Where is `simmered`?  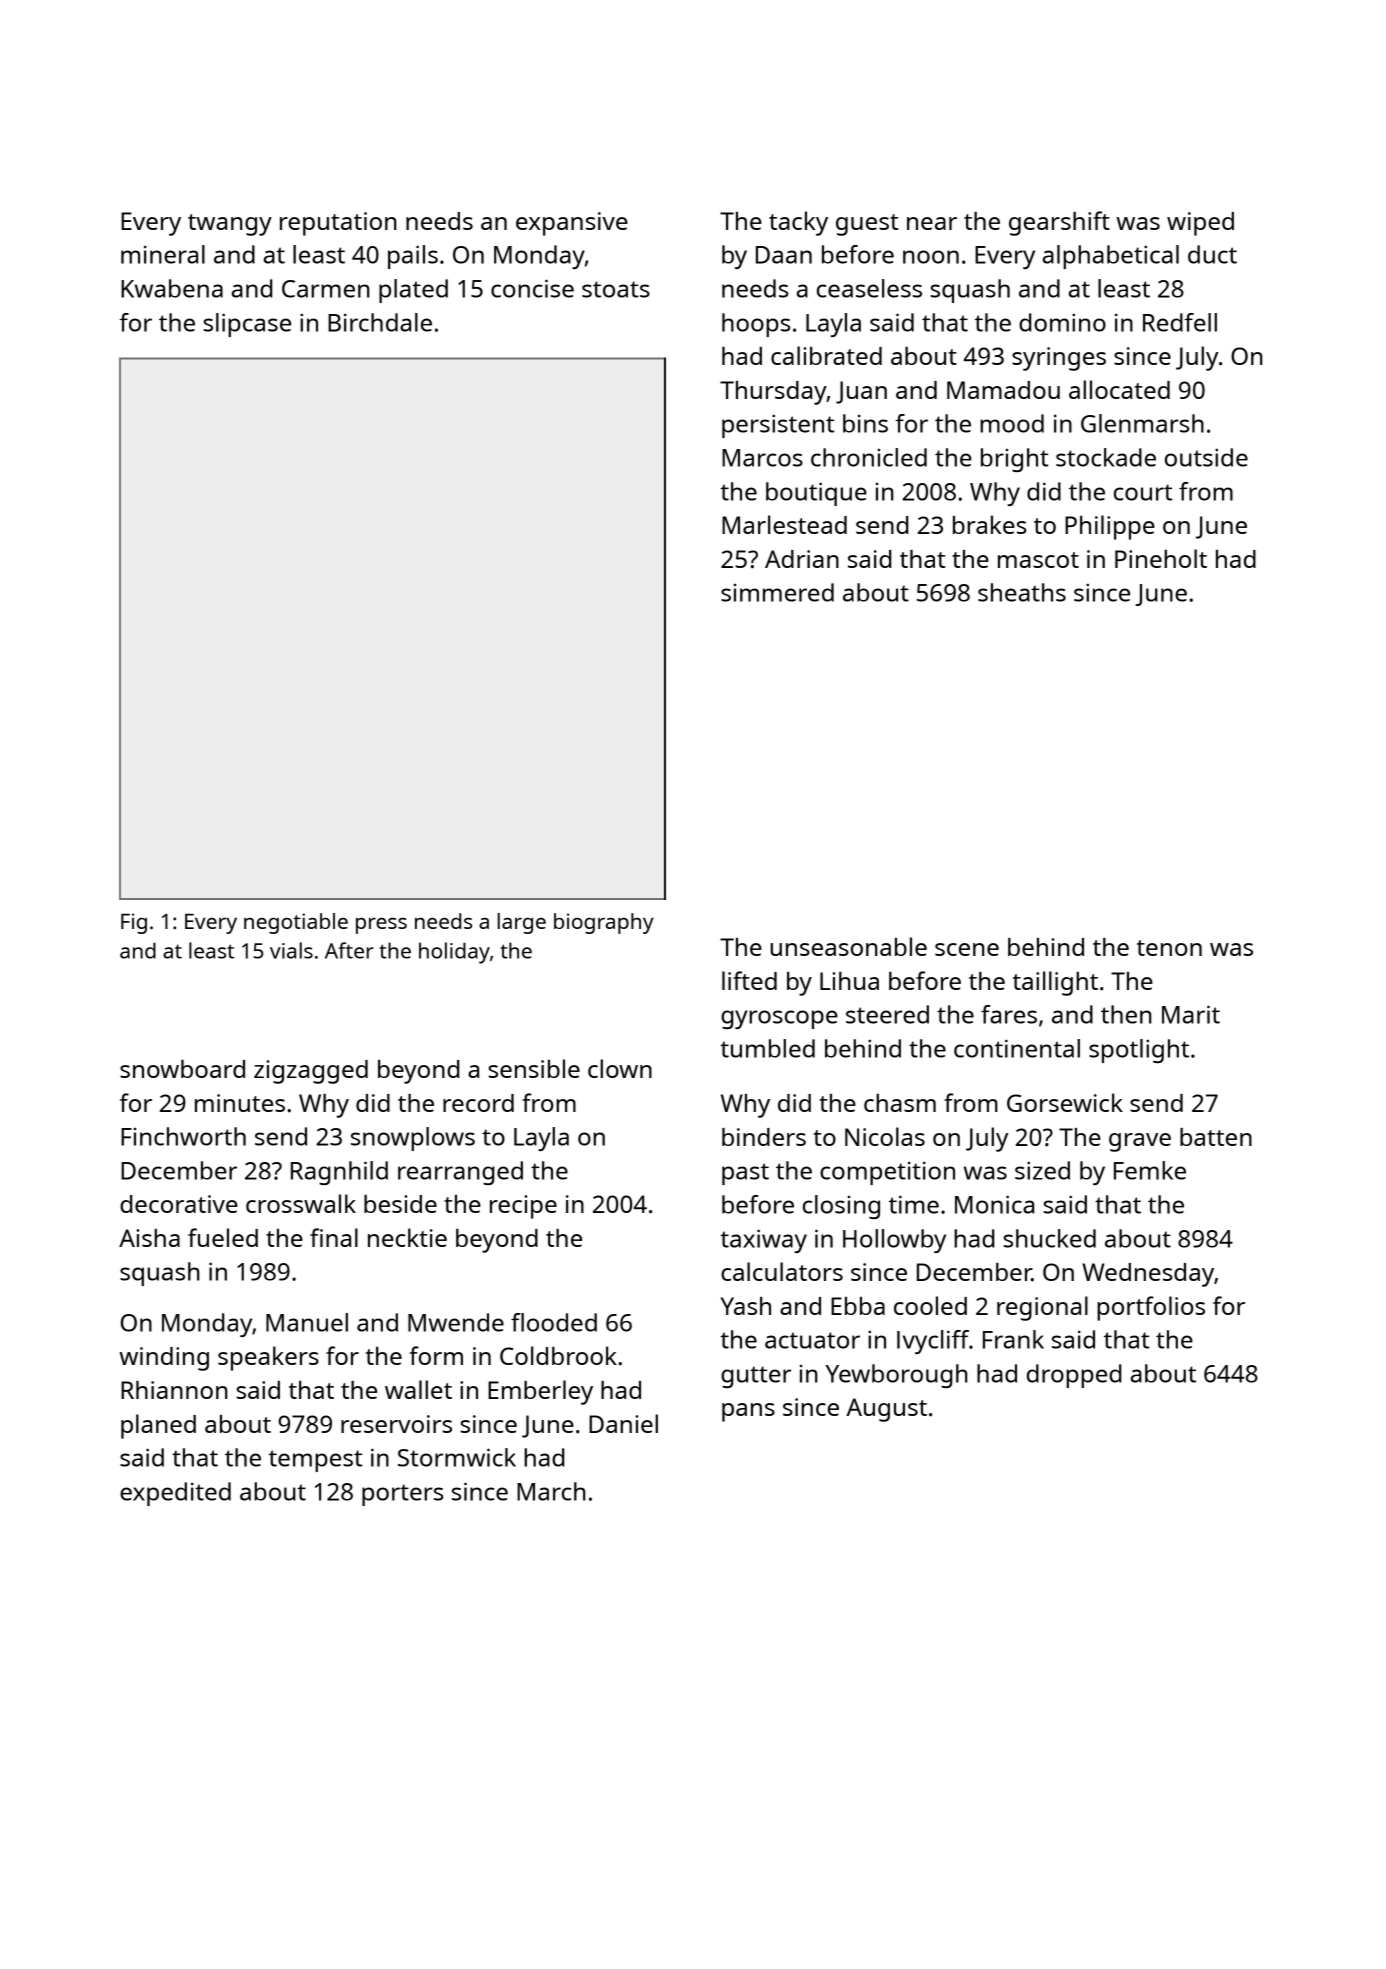 simmered is located at coordinates (777, 592).
